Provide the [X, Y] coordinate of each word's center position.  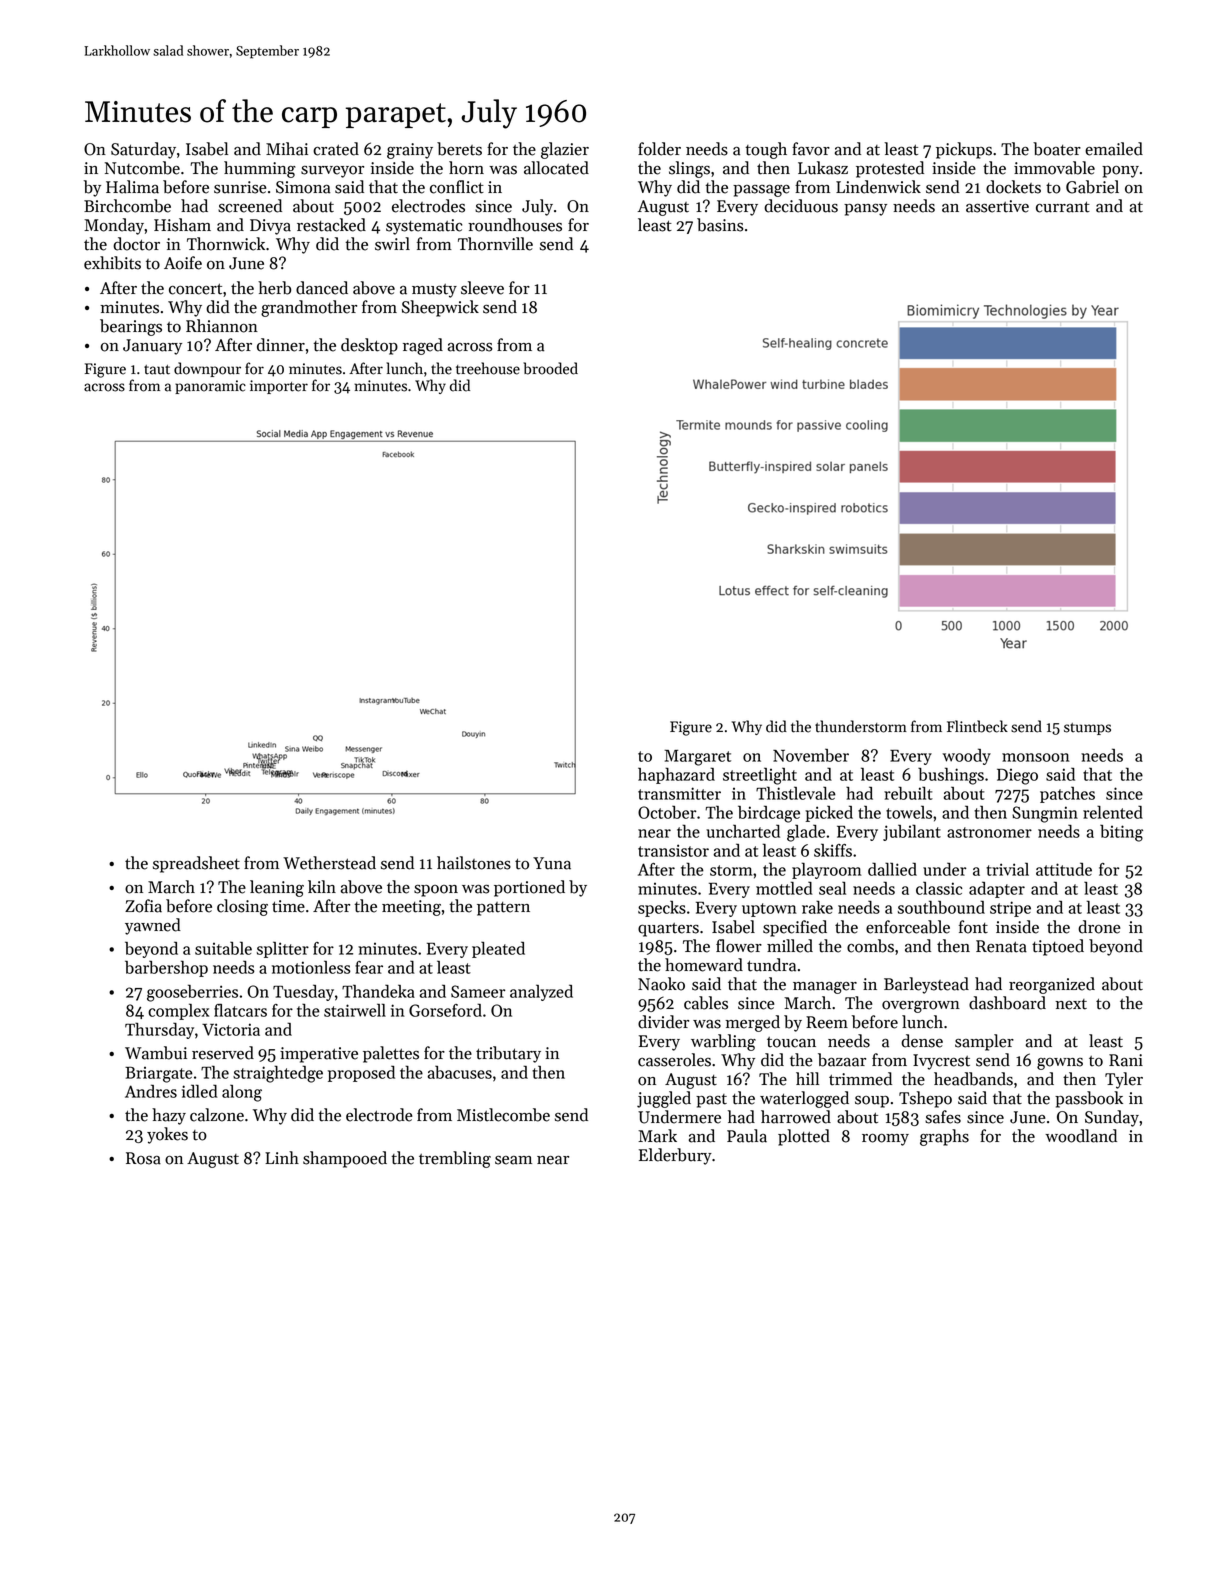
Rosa [143, 1158]
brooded [550, 368]
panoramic [210, 387]
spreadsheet [196, 864]
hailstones [474, 863]
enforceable [908, 927]
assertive [997, 206]
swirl [392, 244]
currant [1063, 207]
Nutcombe [142, 168]
